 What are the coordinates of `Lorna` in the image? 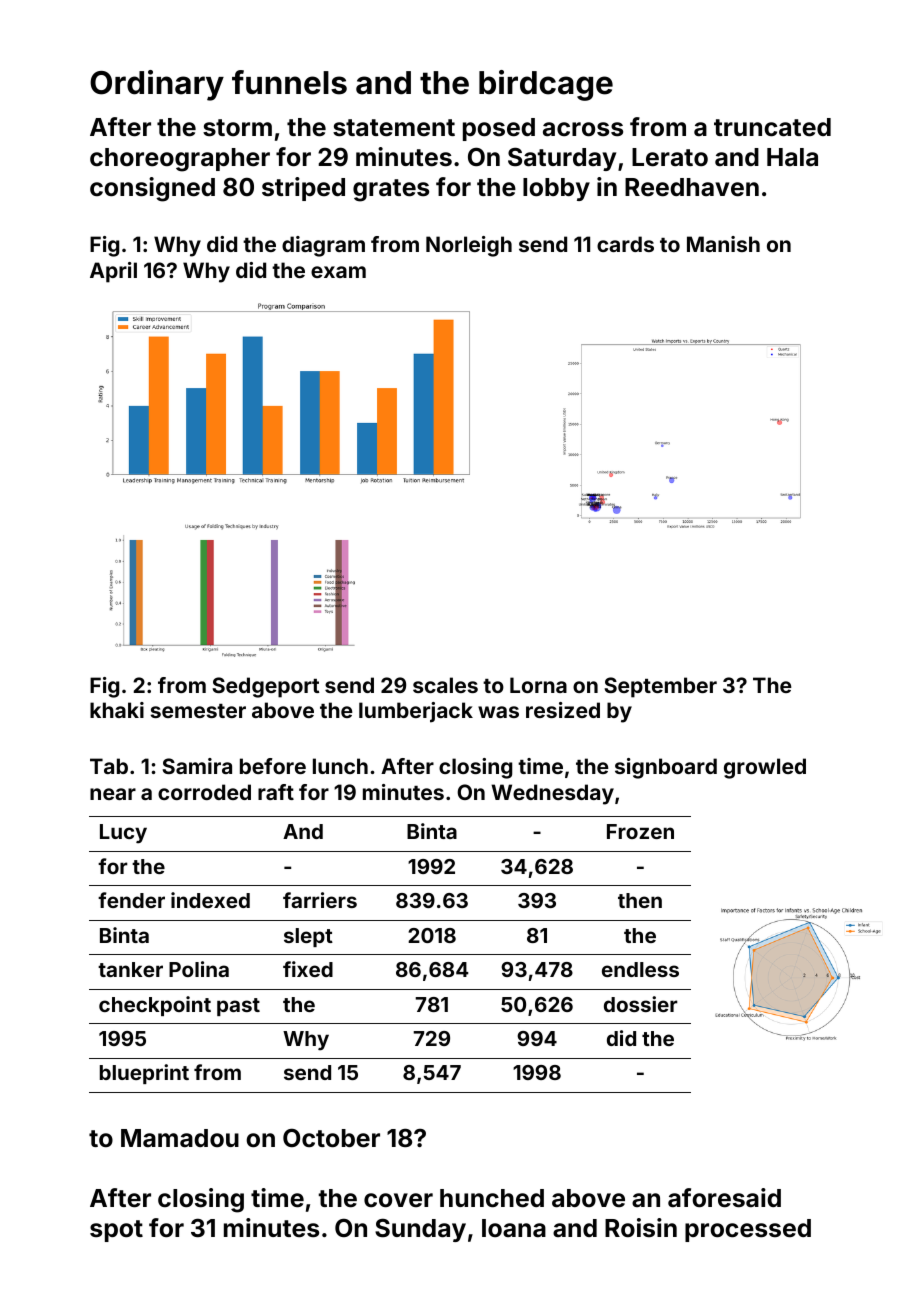 It's located at (538, 685).
